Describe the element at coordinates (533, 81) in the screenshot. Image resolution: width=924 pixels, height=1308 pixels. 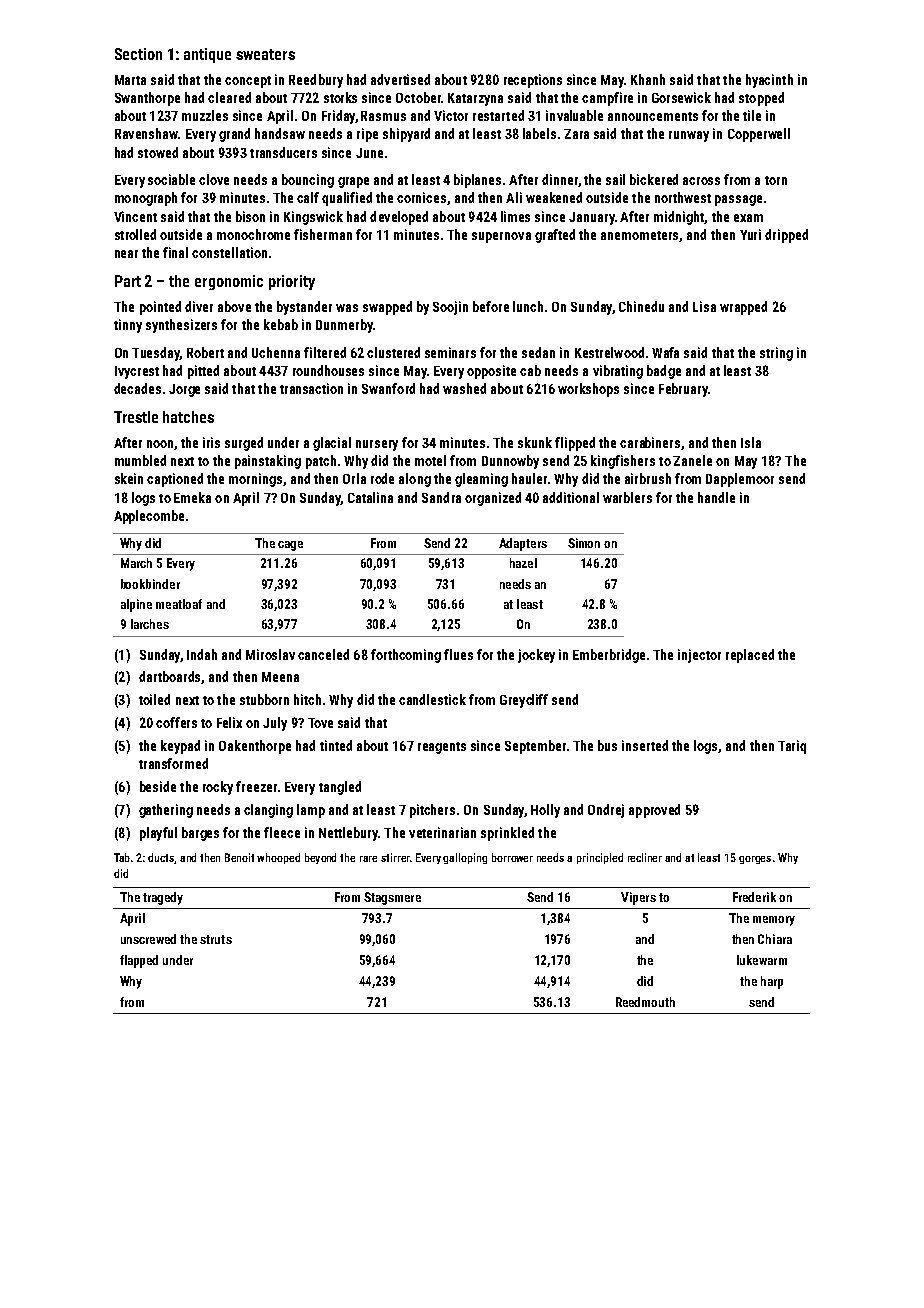
I see `receptions` at that location.
